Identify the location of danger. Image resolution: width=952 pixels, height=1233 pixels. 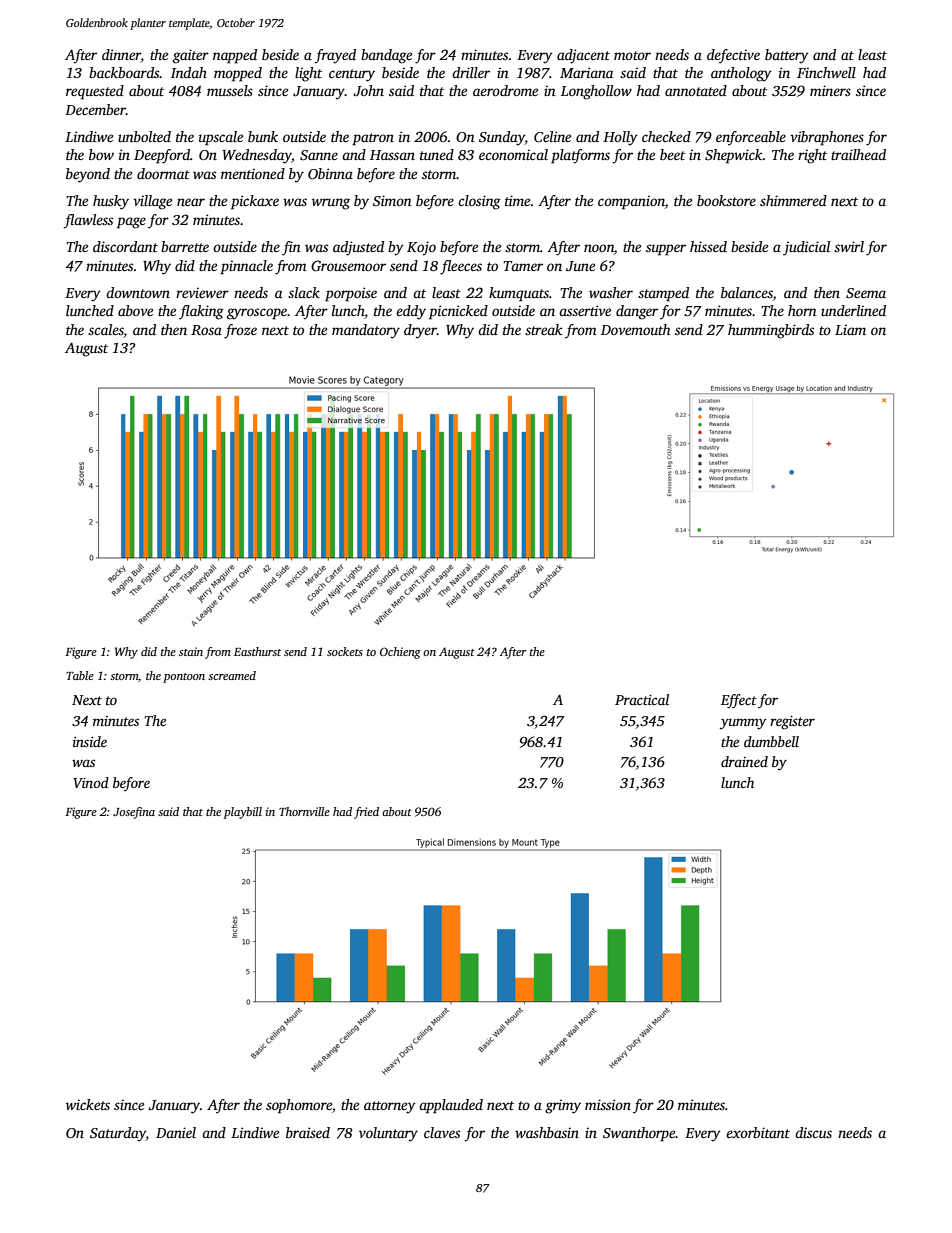
(637, 312).
